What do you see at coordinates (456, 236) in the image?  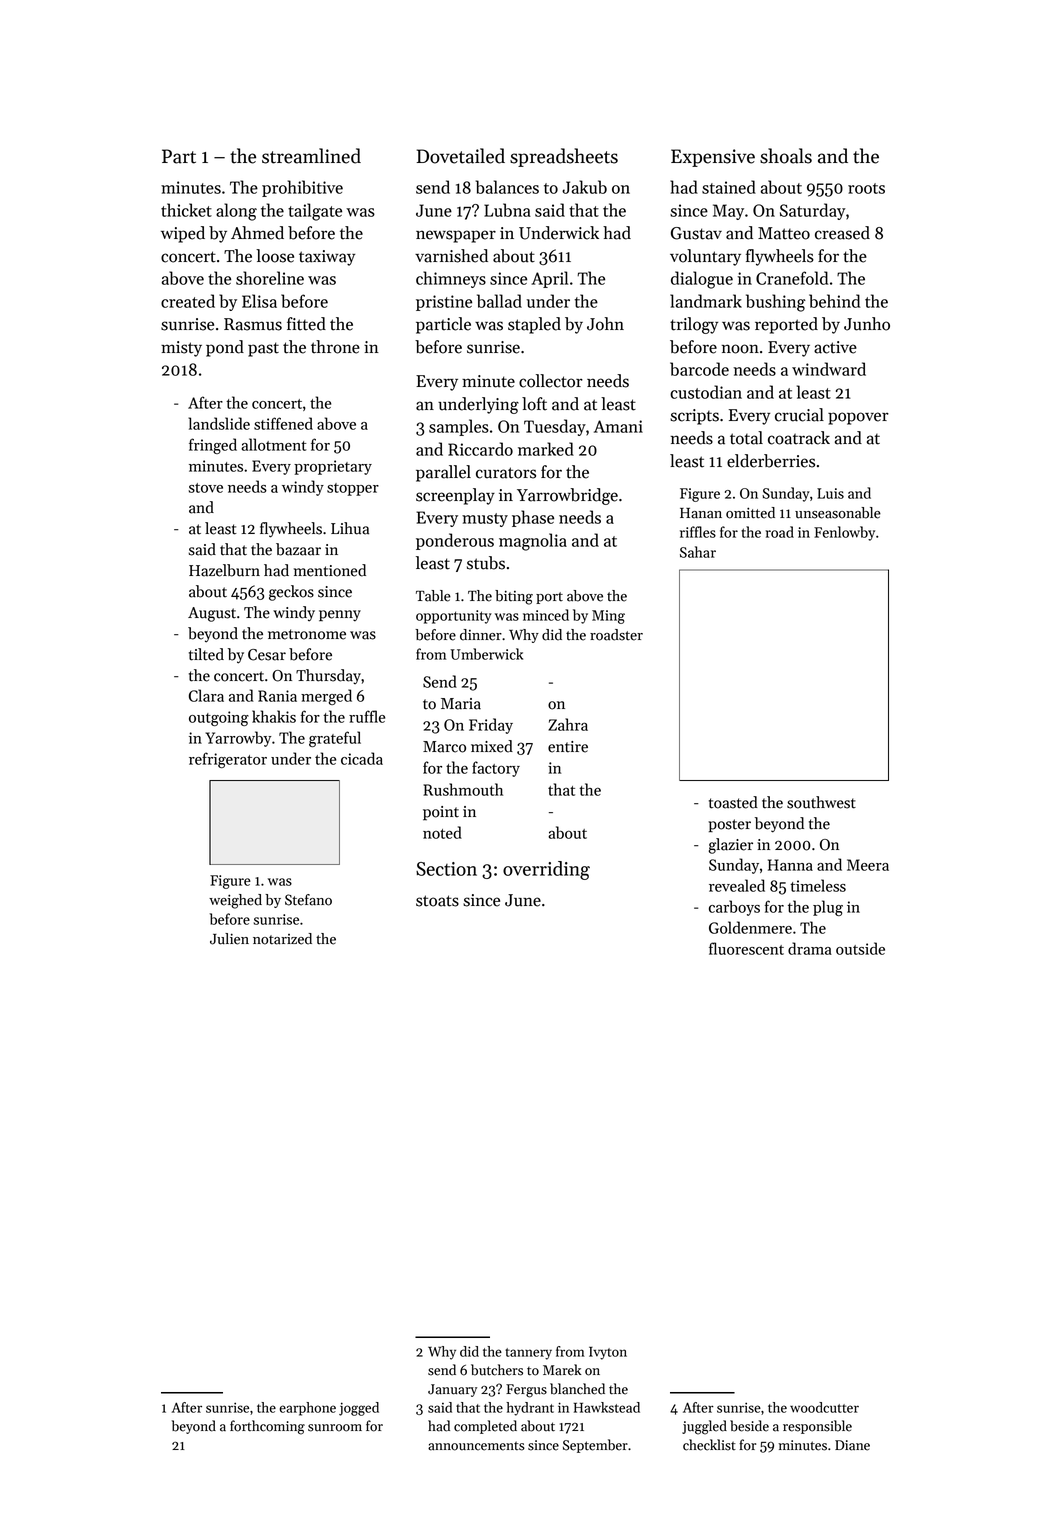 I see `newspaper` at bounding box center [456, 236].
